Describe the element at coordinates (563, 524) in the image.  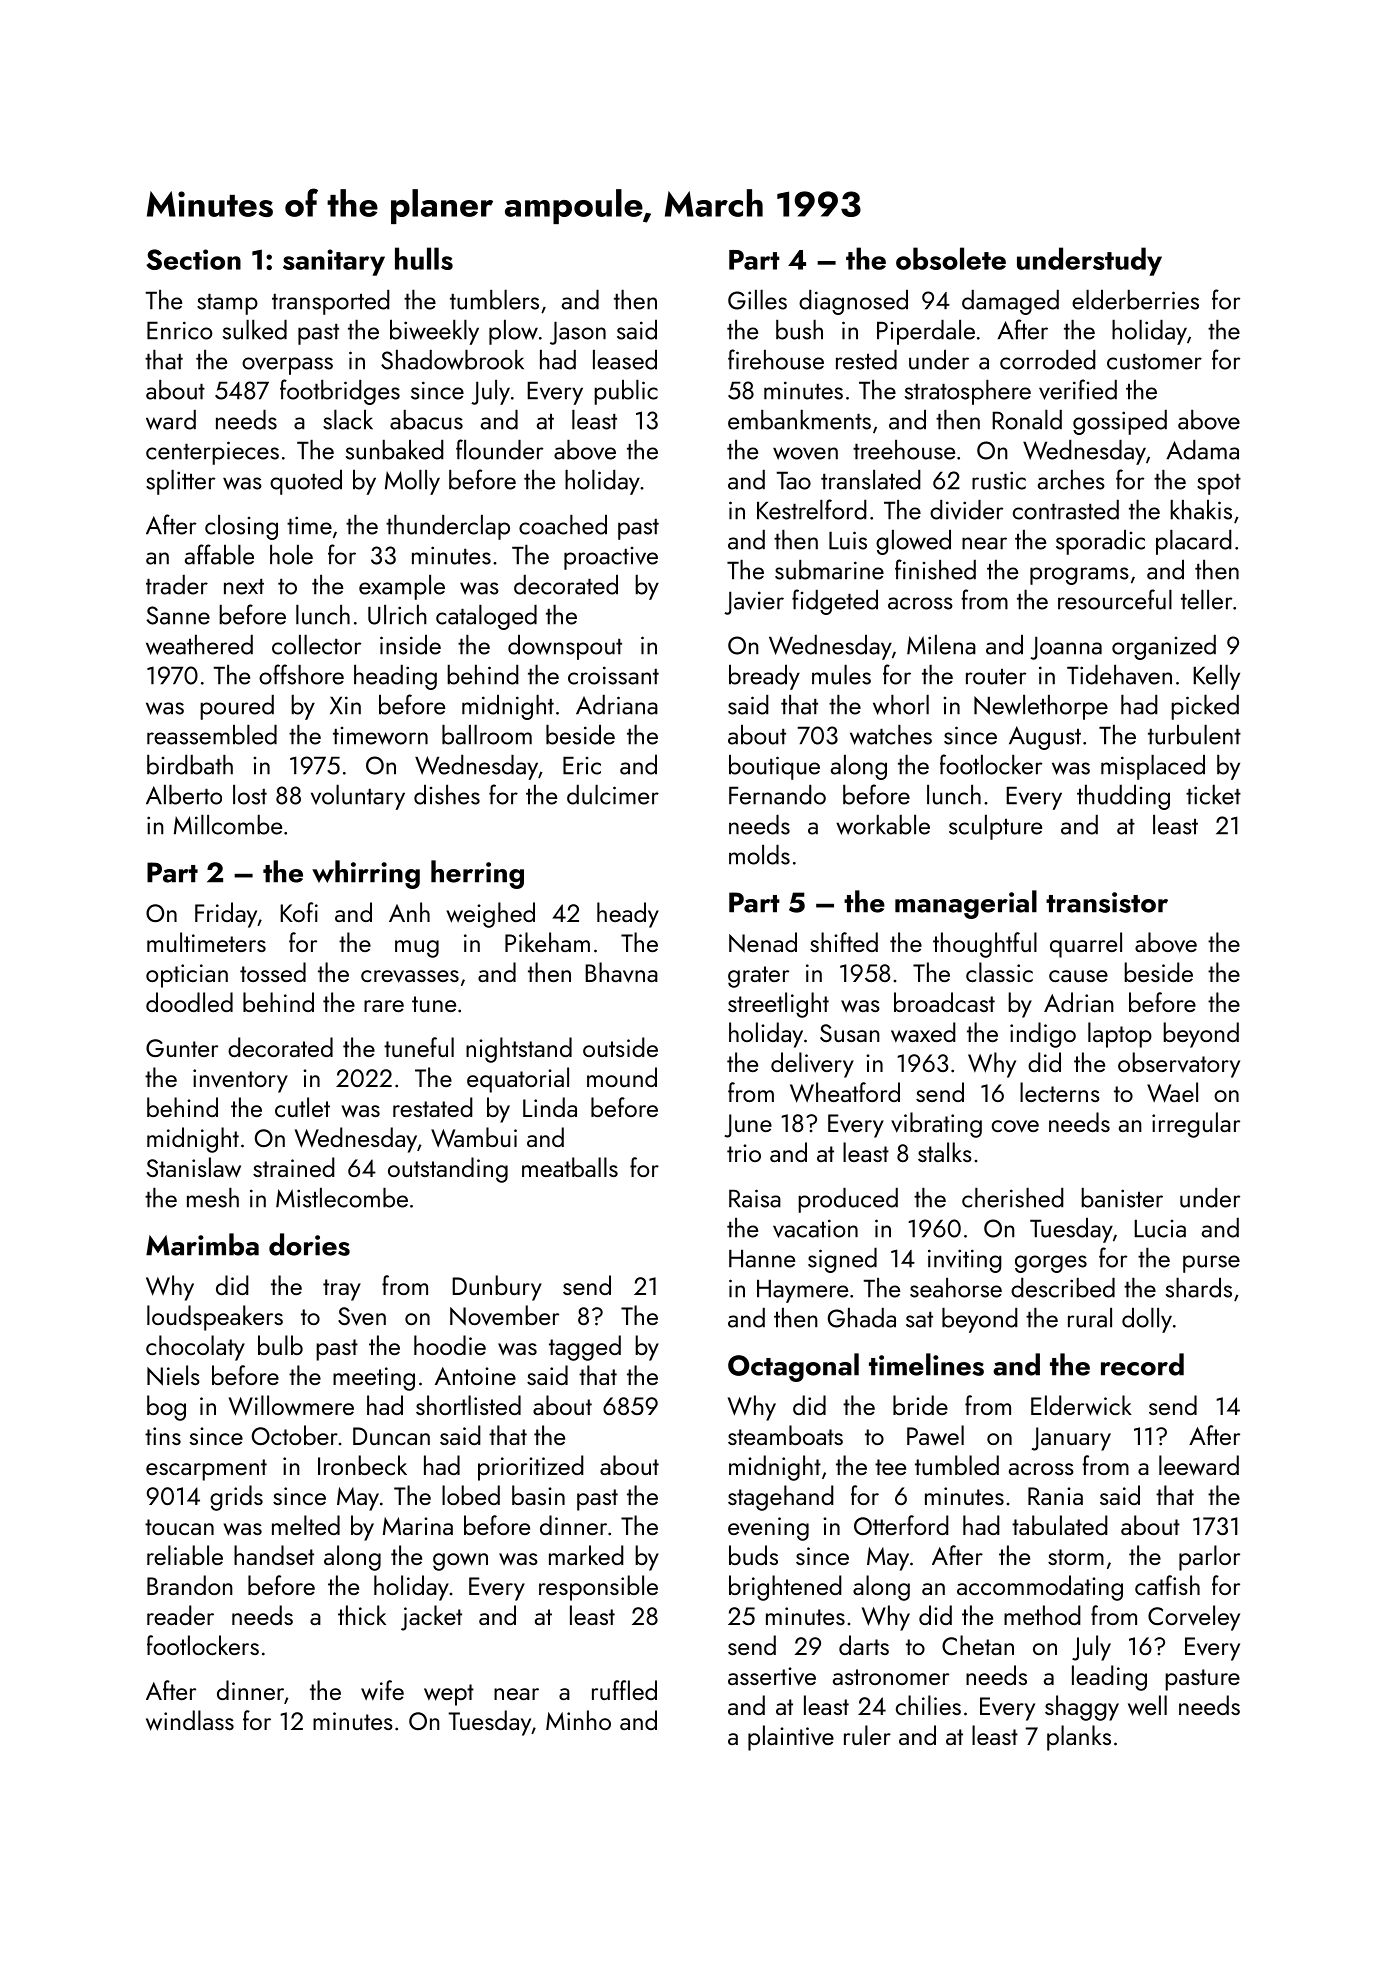
I see `coached` at that location.
